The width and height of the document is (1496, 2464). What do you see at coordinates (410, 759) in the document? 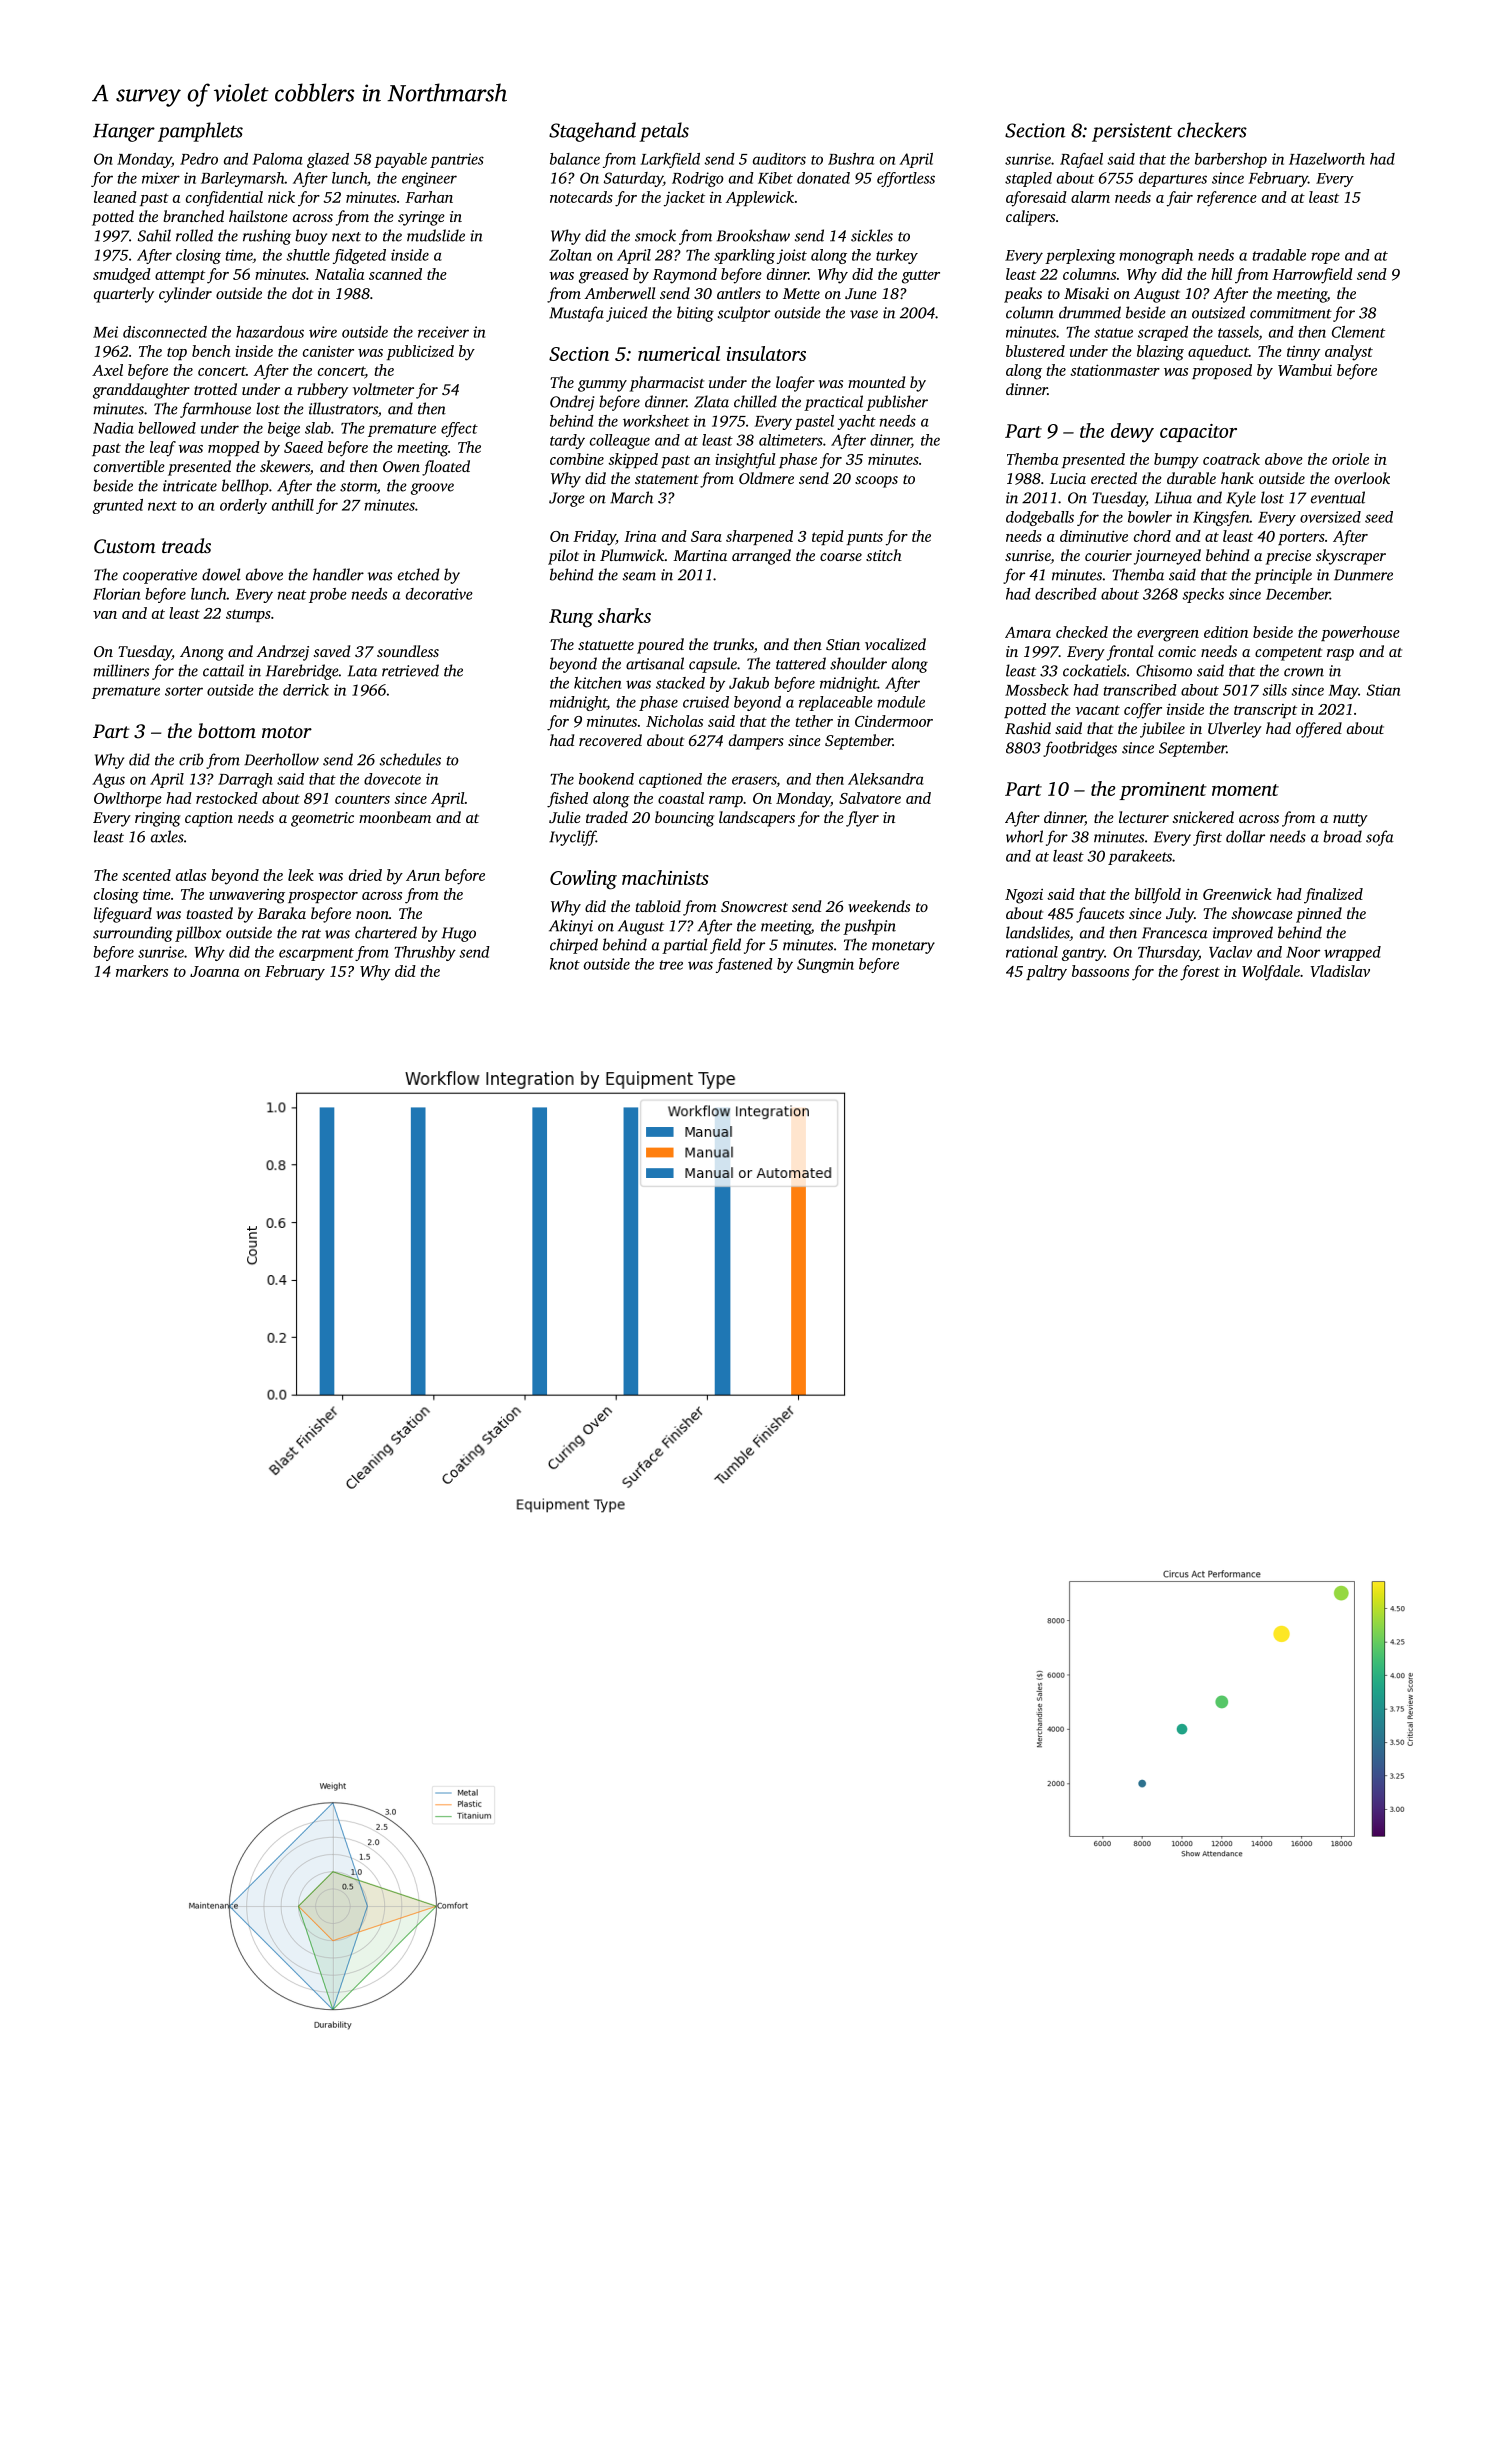
I see `schedules` at bounding box center [410, 759].
